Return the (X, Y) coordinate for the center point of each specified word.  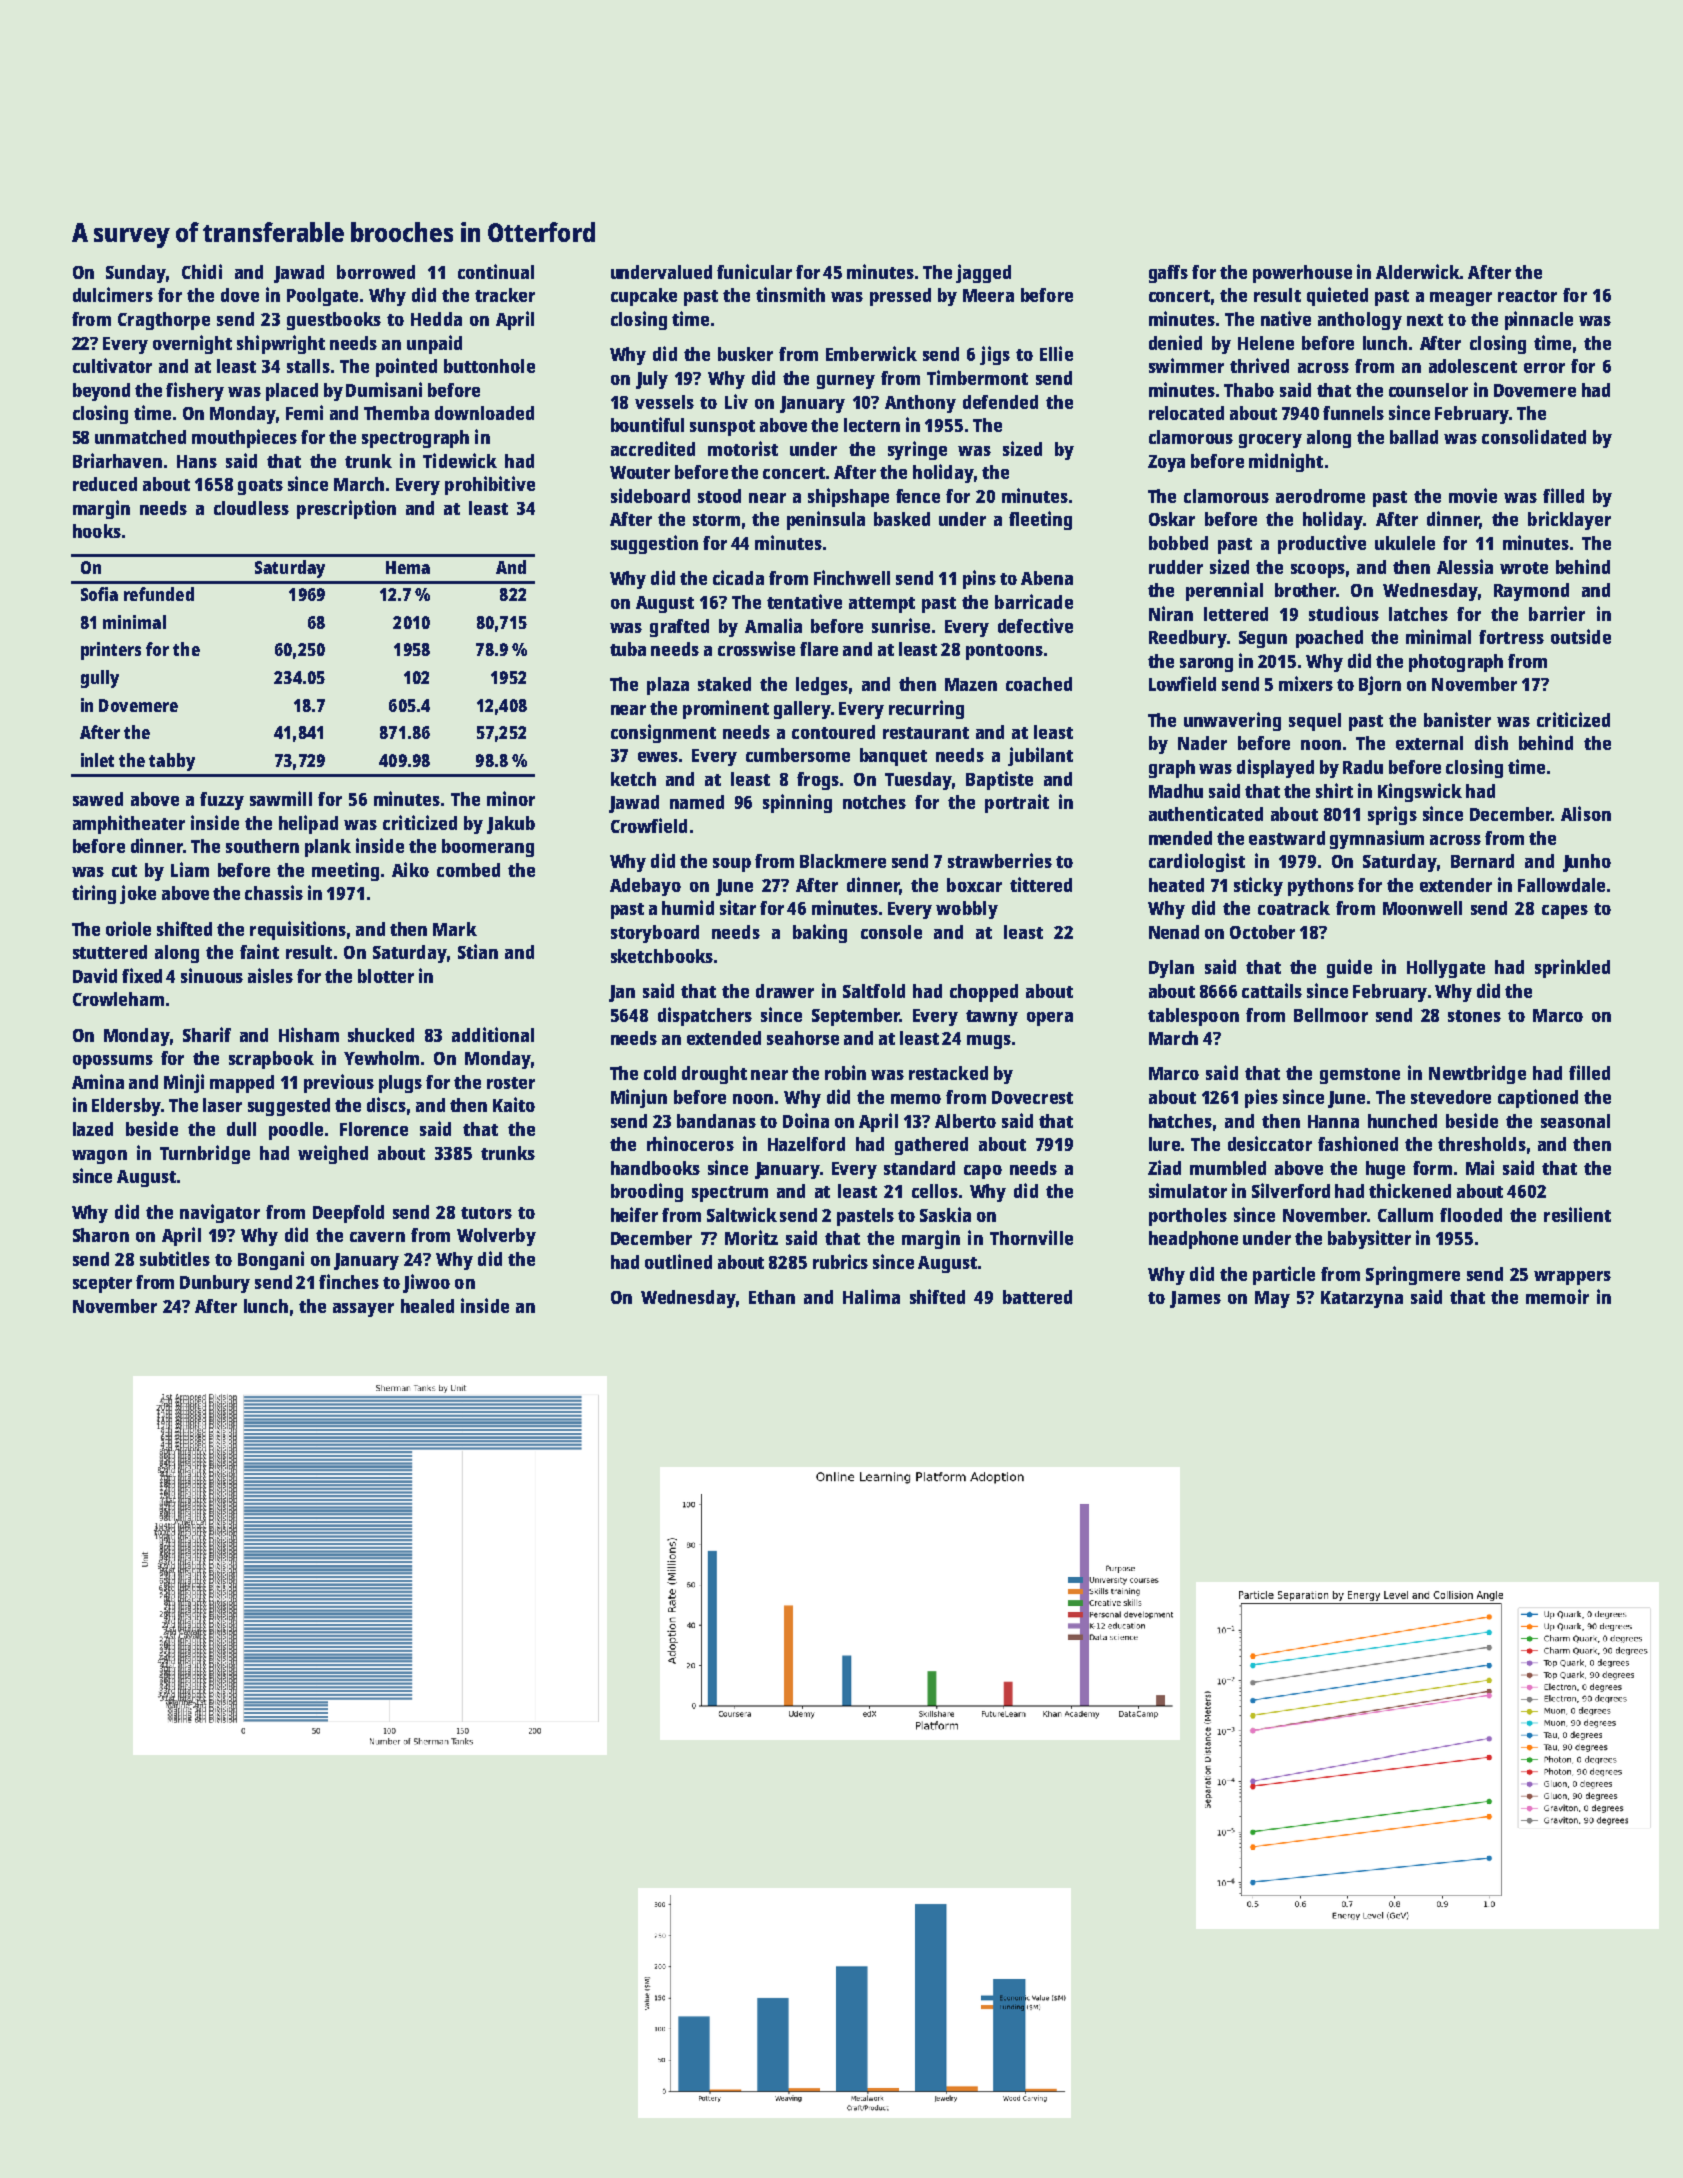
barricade (1034, 601)
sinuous (212, 975)
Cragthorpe (164, 321)
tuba (628, 649)
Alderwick (1418, 271)
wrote (1524, 568)
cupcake (644, 297)
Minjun (639, 1098)
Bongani (271, 1260)
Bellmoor (1331, 1015)
